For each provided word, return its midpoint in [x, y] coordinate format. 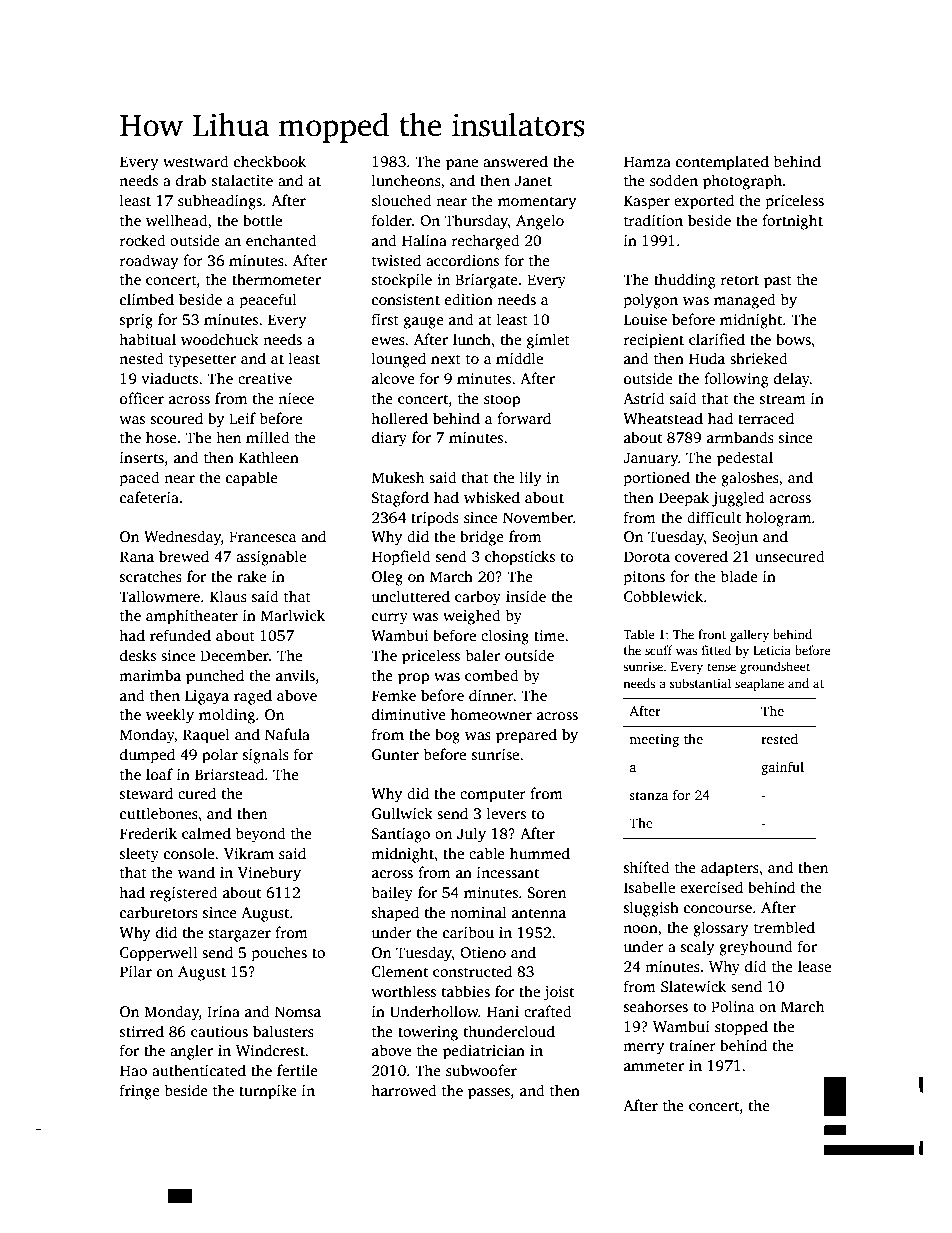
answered [515, 161]
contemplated [722, 163]
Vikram [249, 853]
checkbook [270, 161]
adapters [730, 869]
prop [413, 679]
